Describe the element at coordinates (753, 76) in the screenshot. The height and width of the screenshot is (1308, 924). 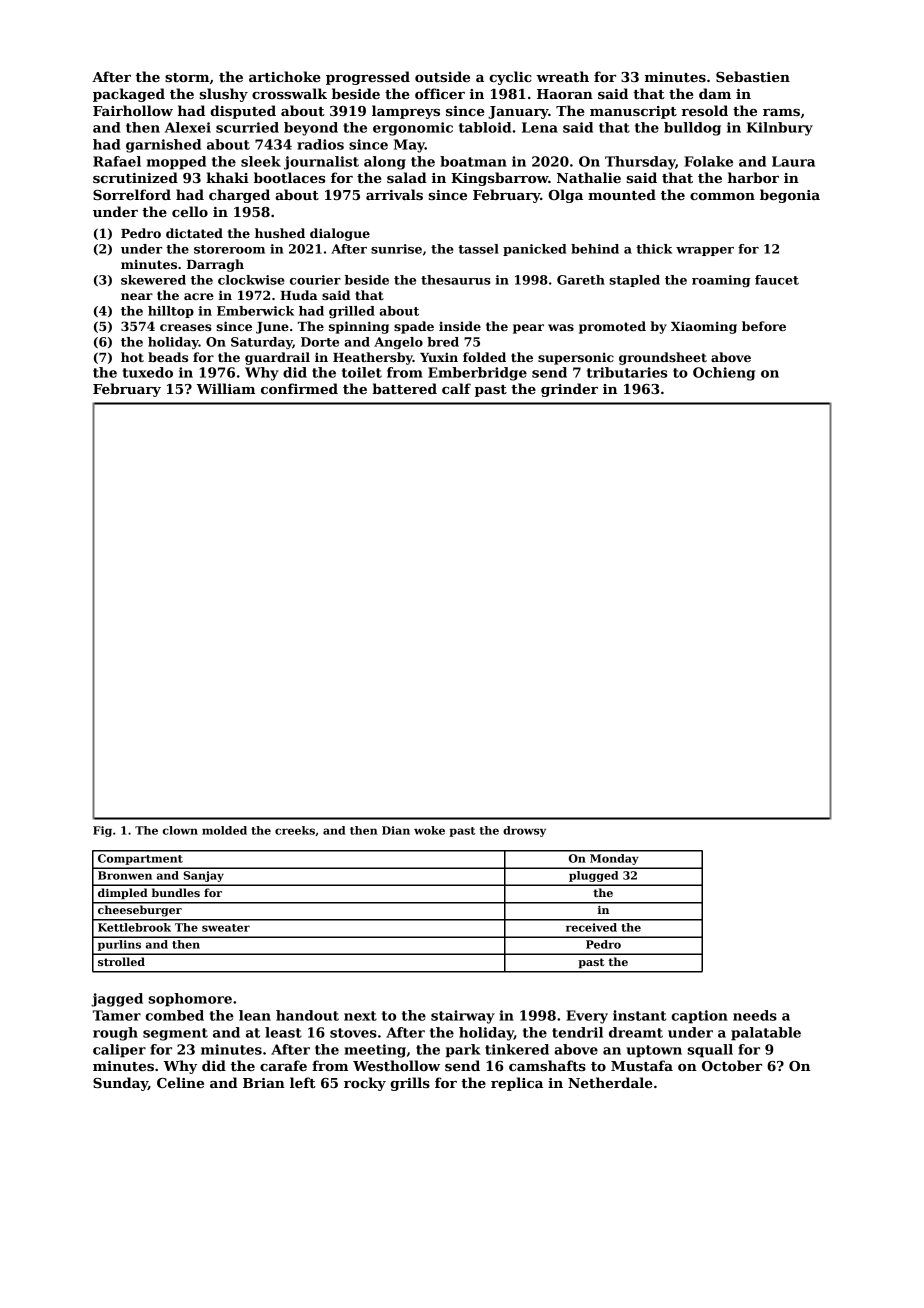
I see `Sebastien` at that location.
